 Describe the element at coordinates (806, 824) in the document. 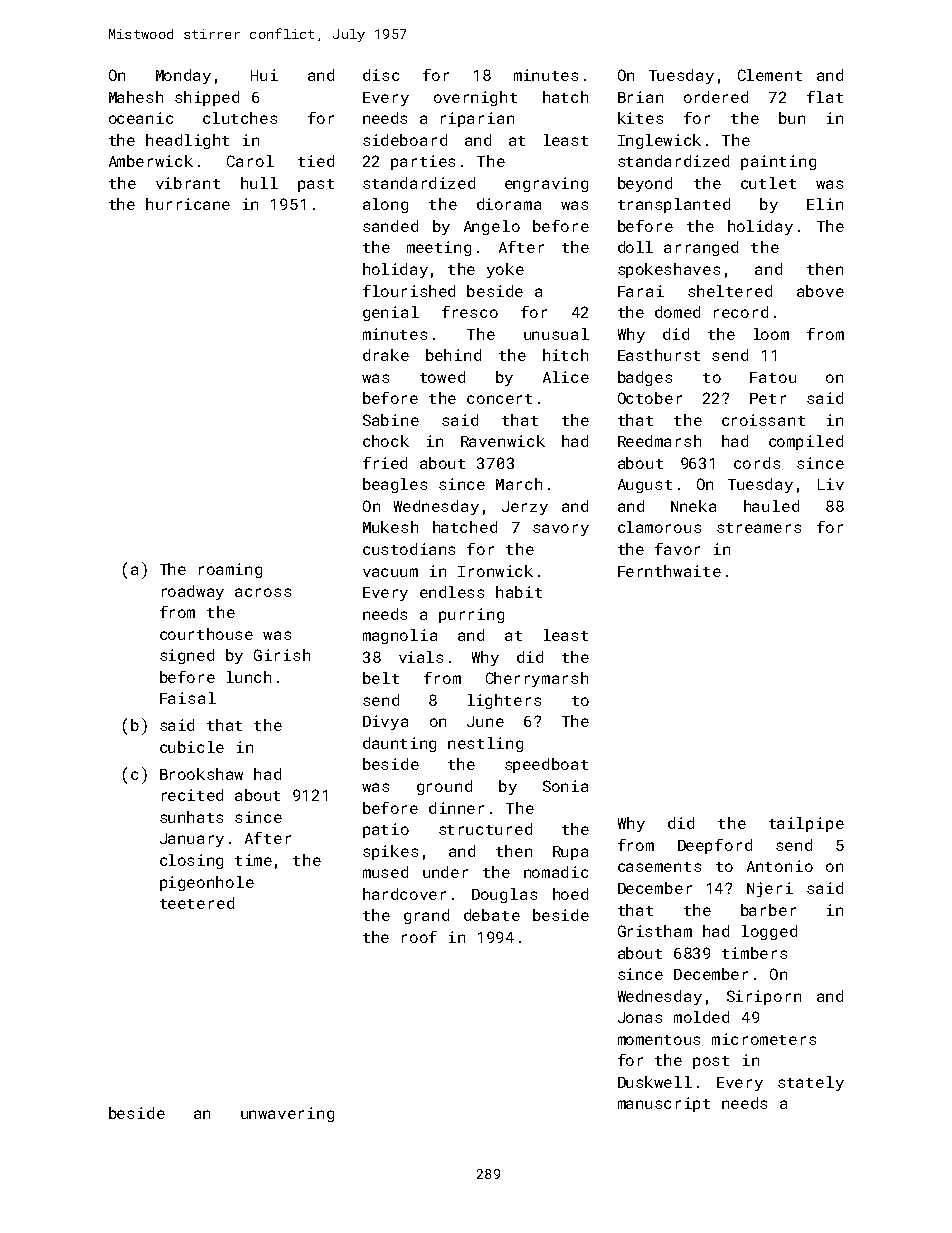

I see `tailpipe` at that location.
